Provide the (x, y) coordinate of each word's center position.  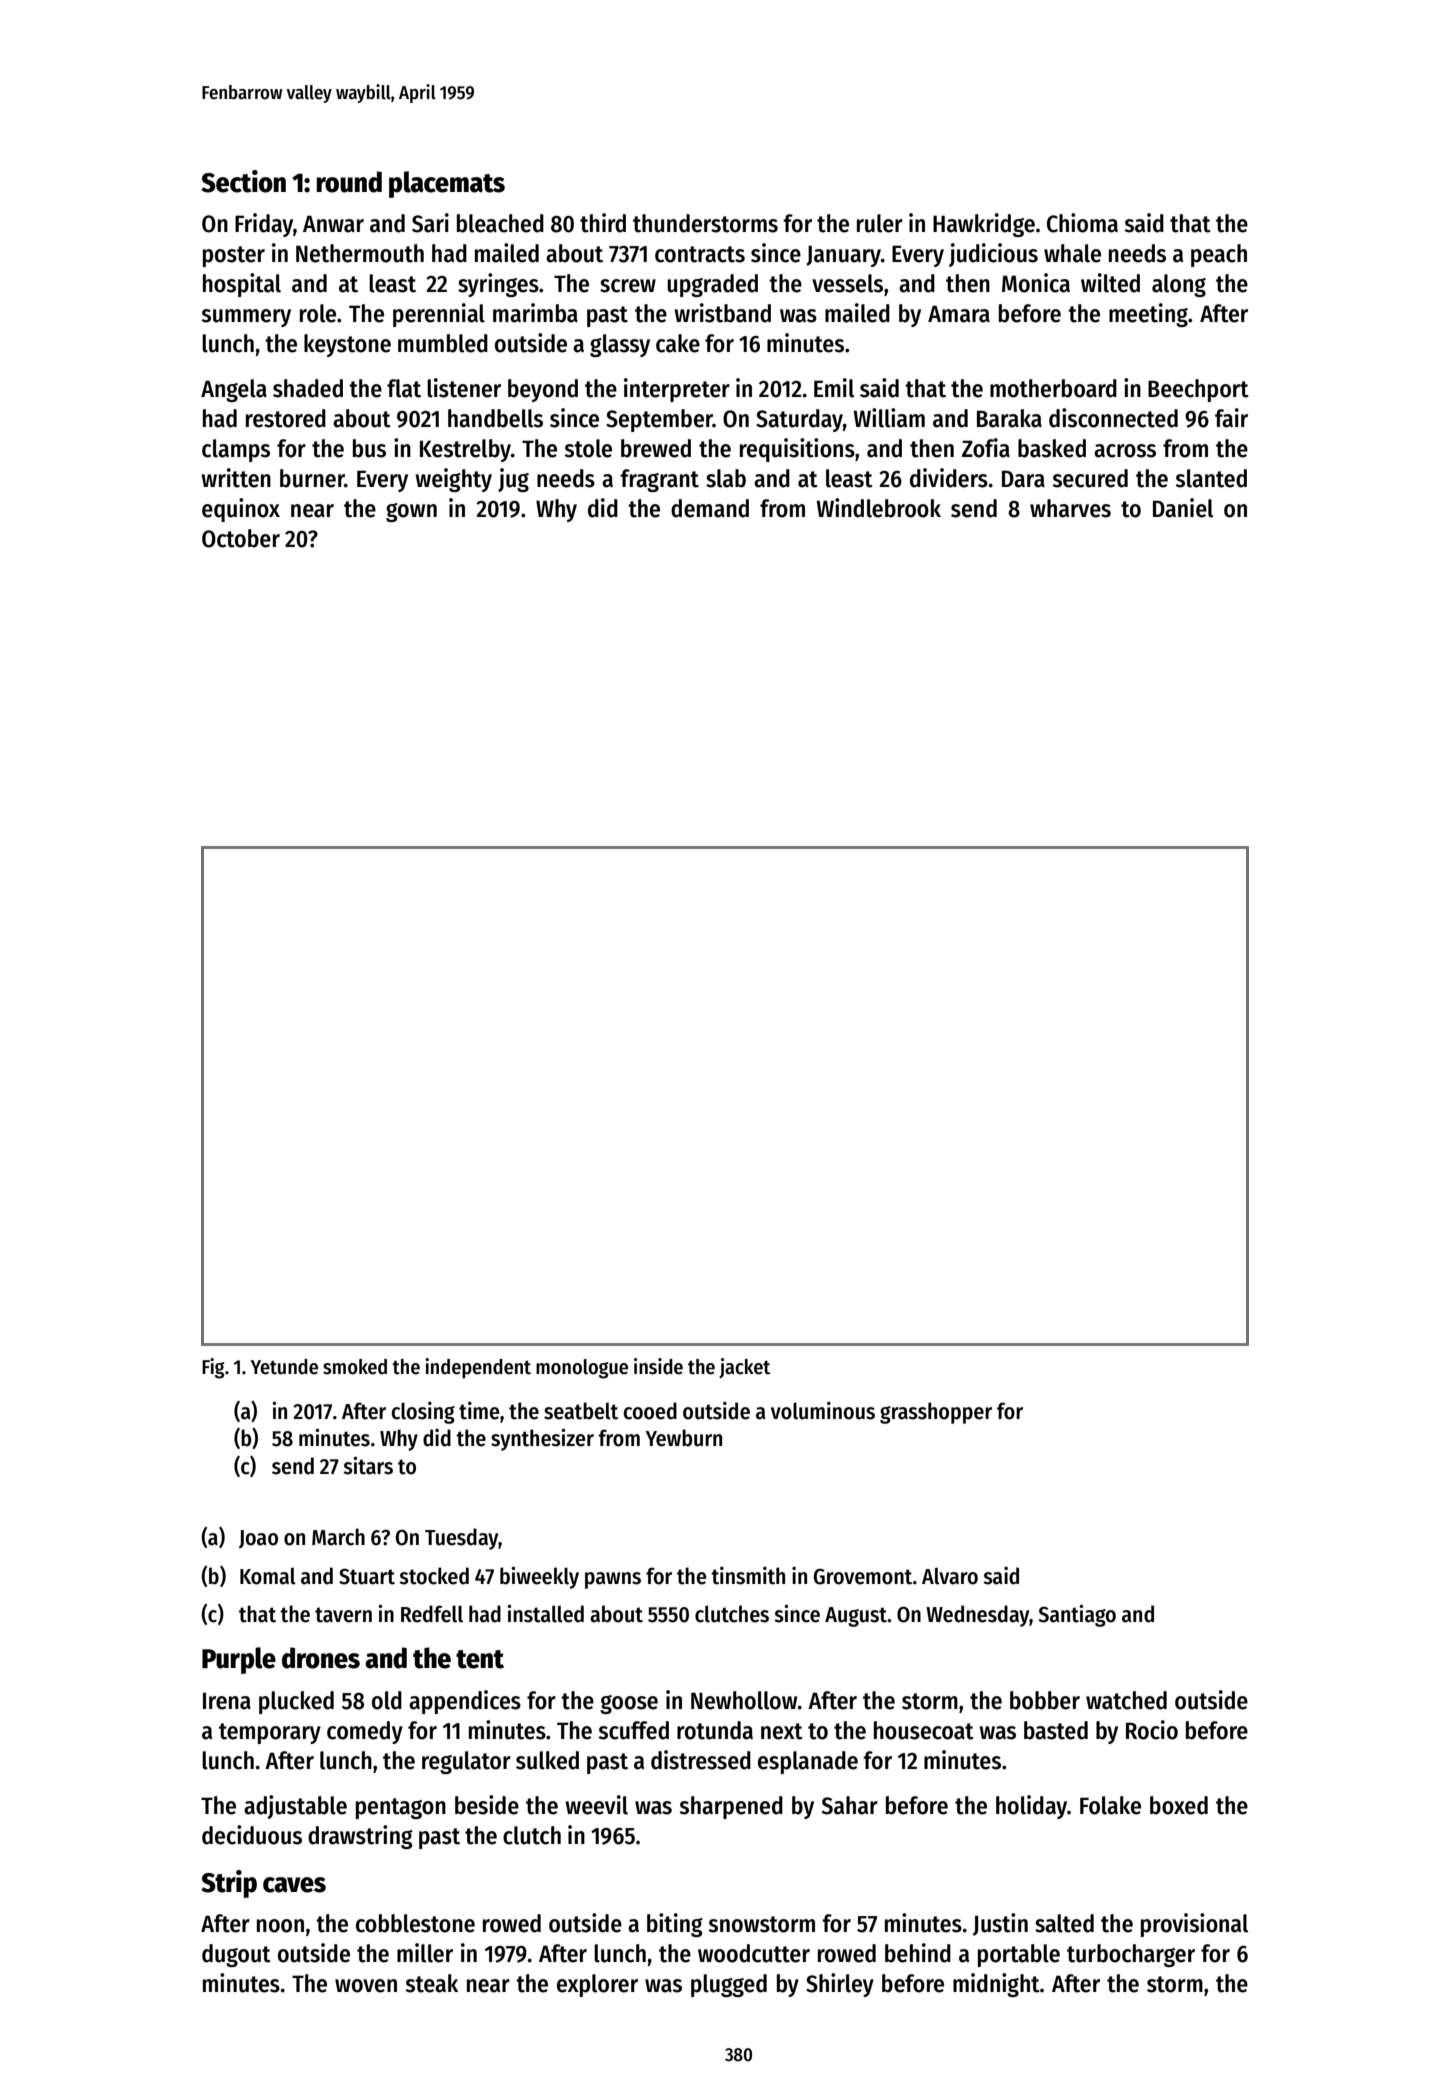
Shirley (840, 1985)
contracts (700, 254)
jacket (744, 1368)
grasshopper (936, 1413)
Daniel (1183, 508)
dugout (236, 1955)
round (349, 182)
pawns (613, 1580)
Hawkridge (984, 225)
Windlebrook (878, 508)
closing (423, 1413)
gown (411, 512)
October (241, 538)
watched (1126, 1700)
